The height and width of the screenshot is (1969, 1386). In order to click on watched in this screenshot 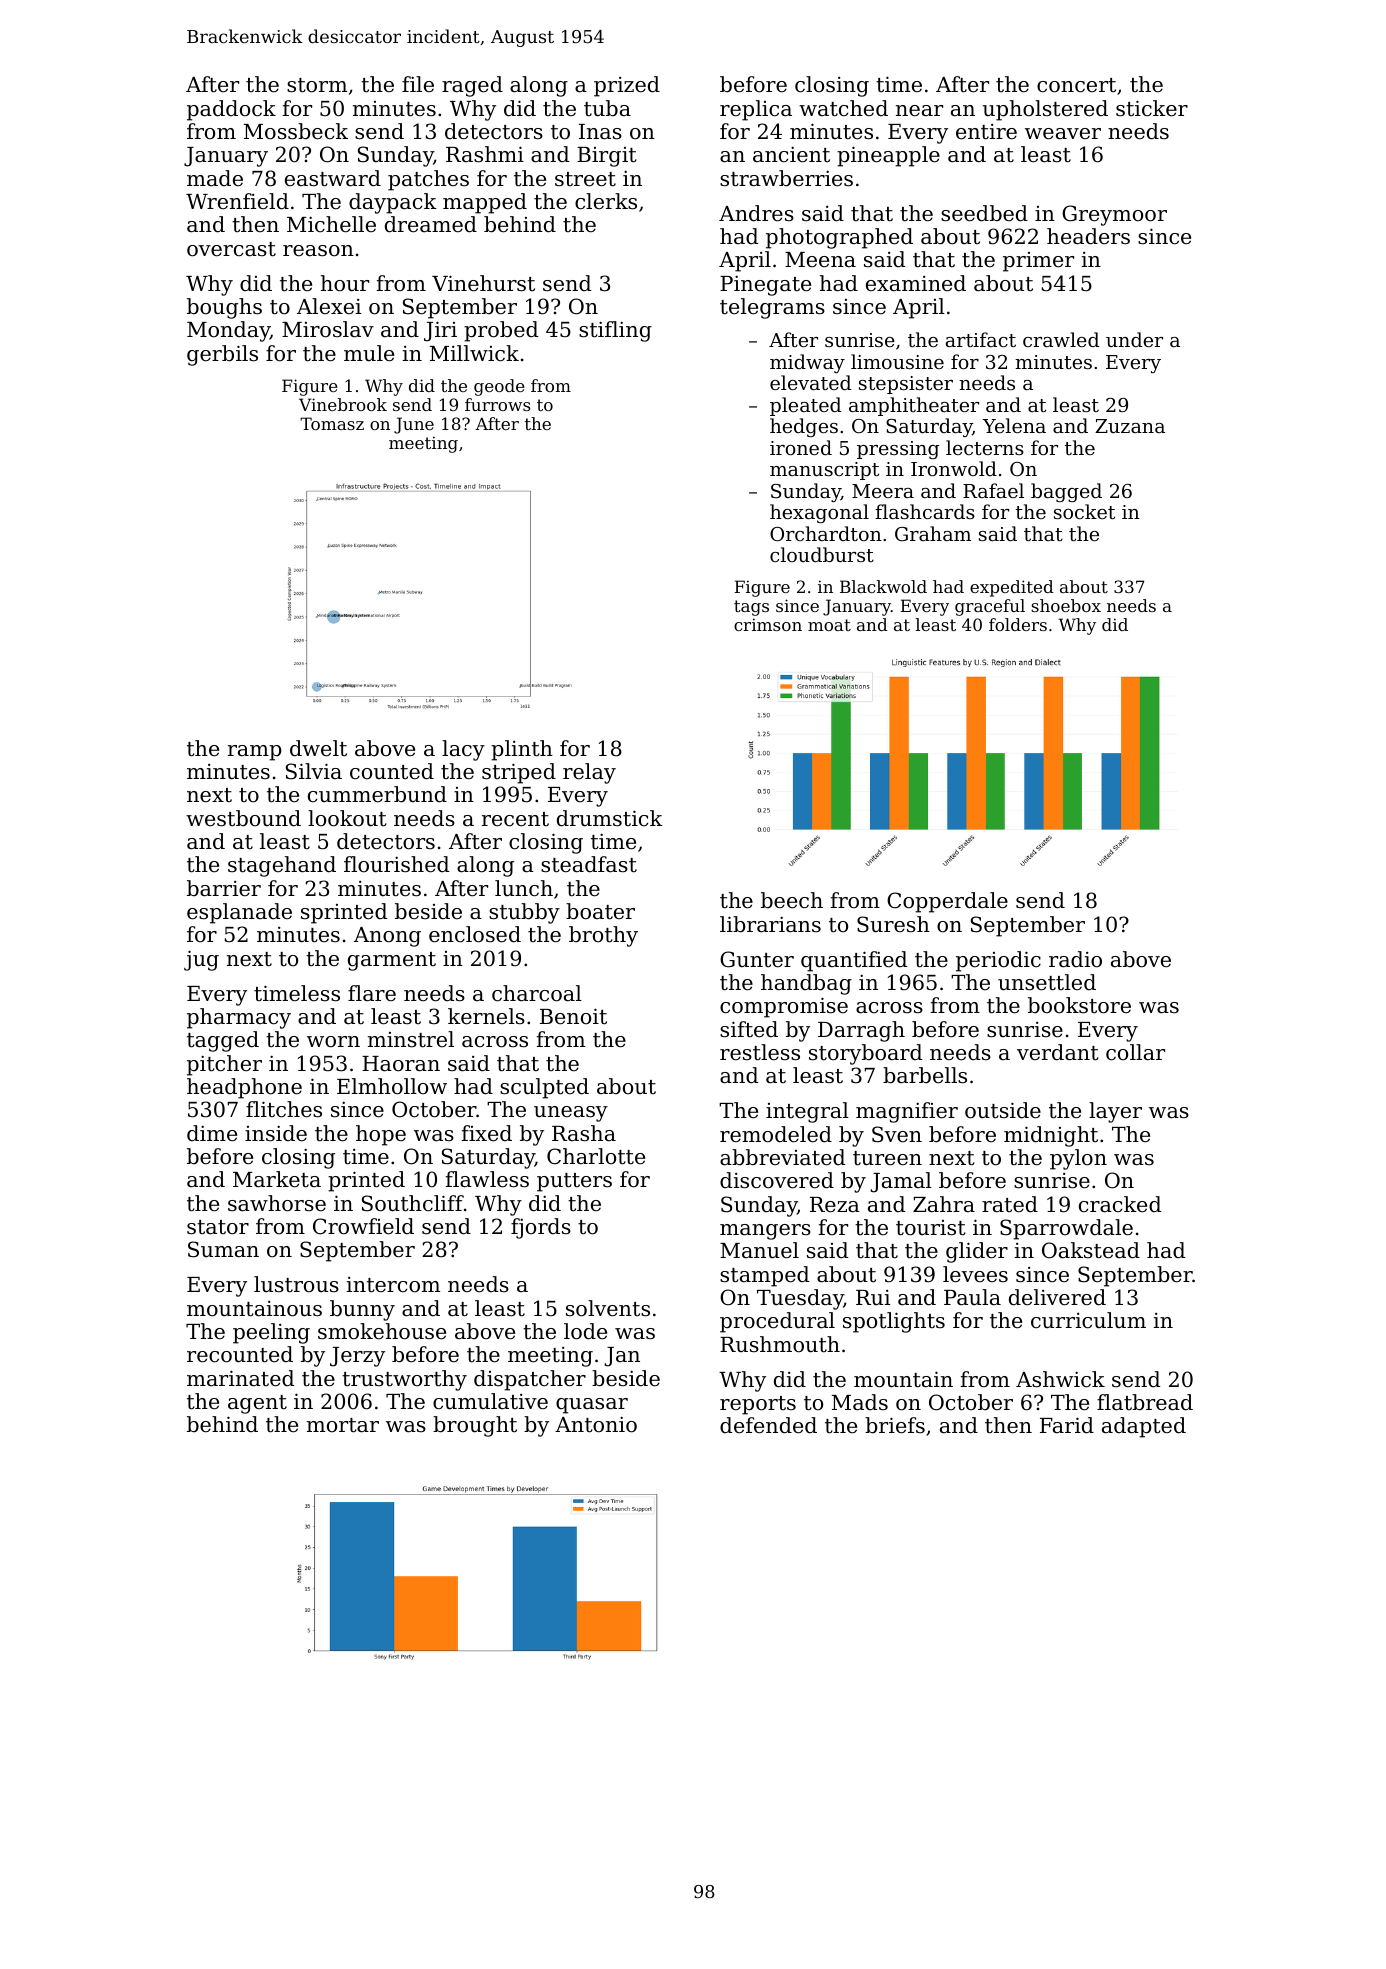, I will do `click(843, 108)`.
